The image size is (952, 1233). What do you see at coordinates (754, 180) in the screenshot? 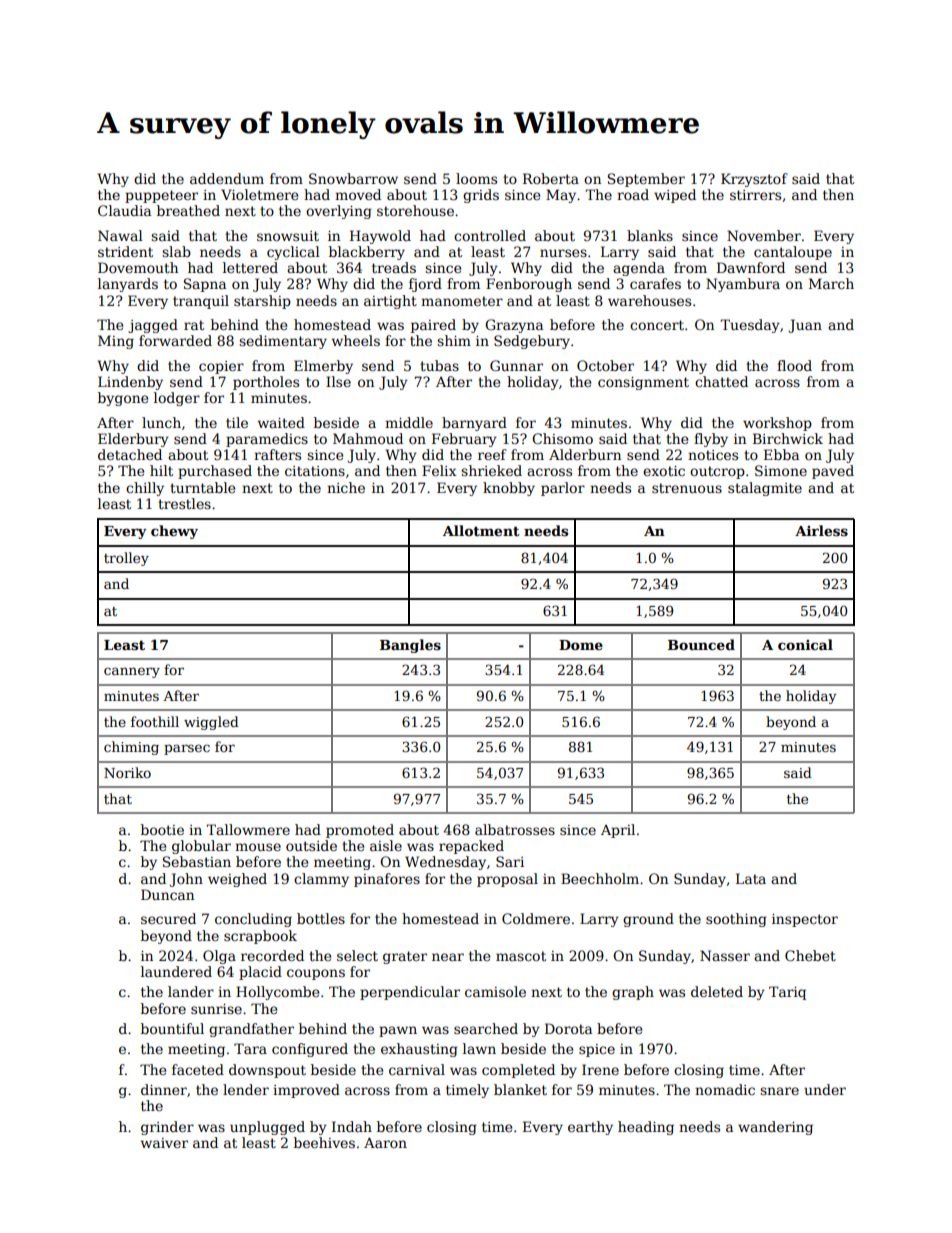
I see `Krzysztof` at bounding box center [754, 180].
